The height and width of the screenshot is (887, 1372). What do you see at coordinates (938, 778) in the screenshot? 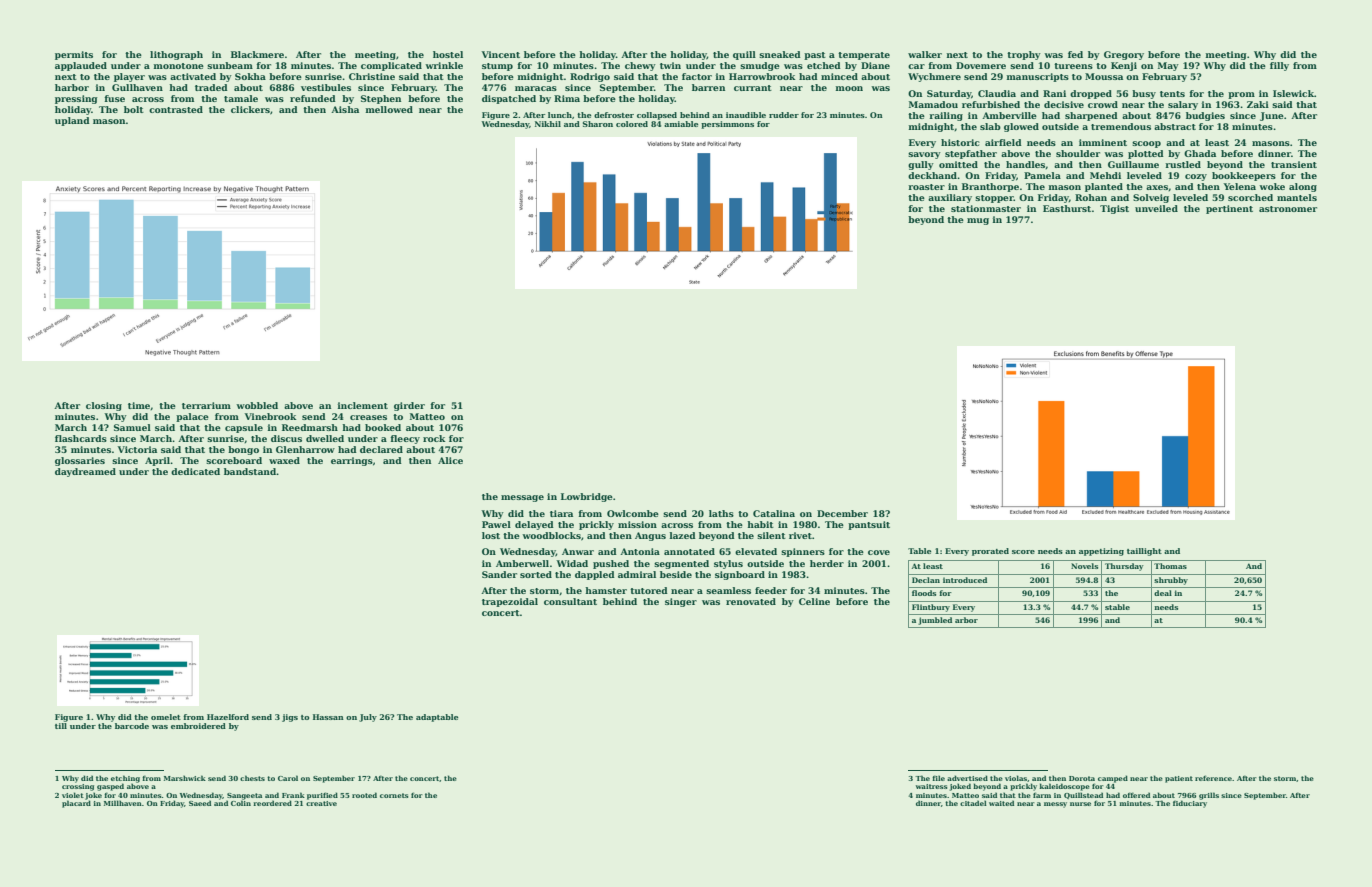
I see `file` at bounding box center [938, 778].
